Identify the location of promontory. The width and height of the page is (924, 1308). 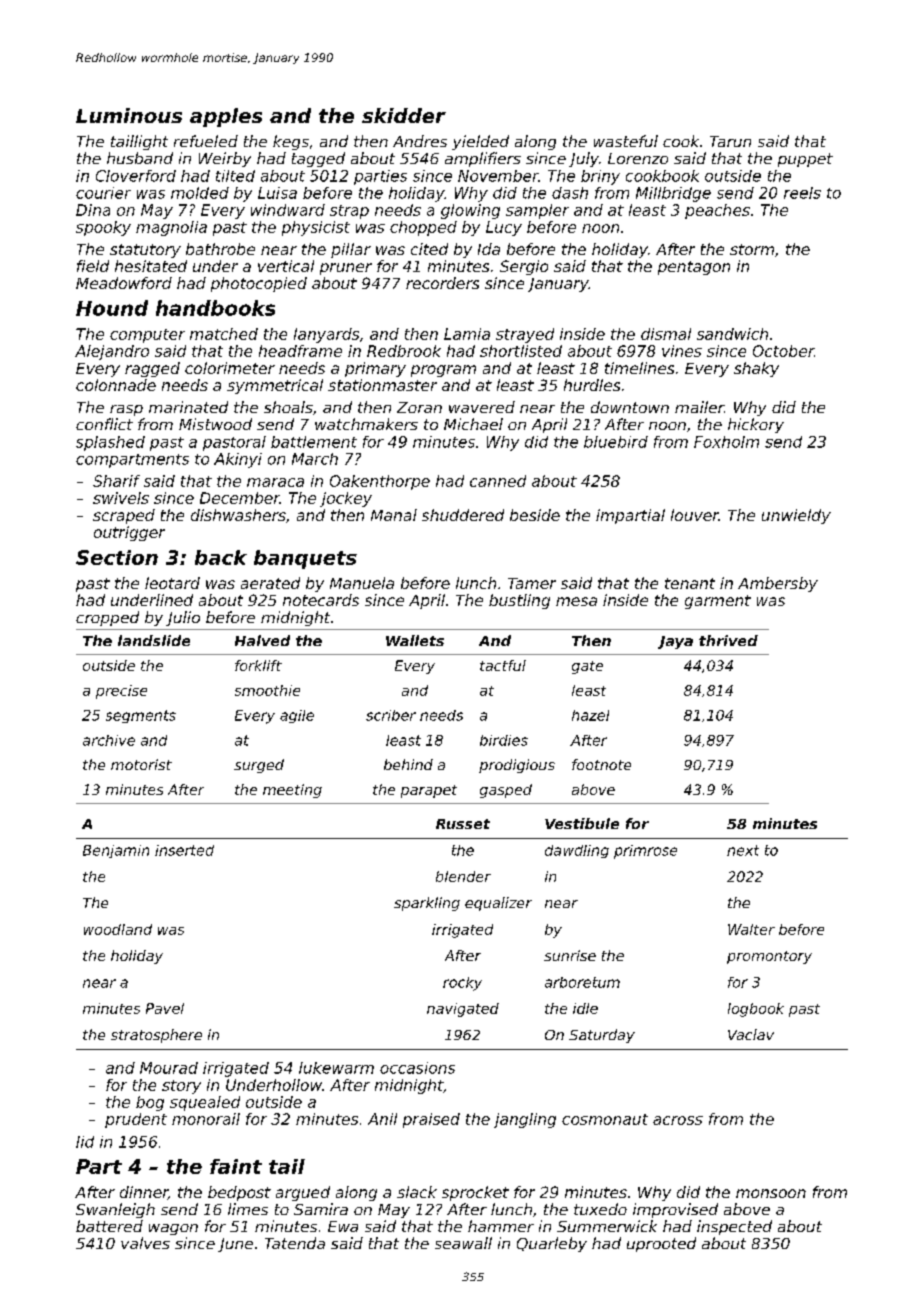
(769, 957).
